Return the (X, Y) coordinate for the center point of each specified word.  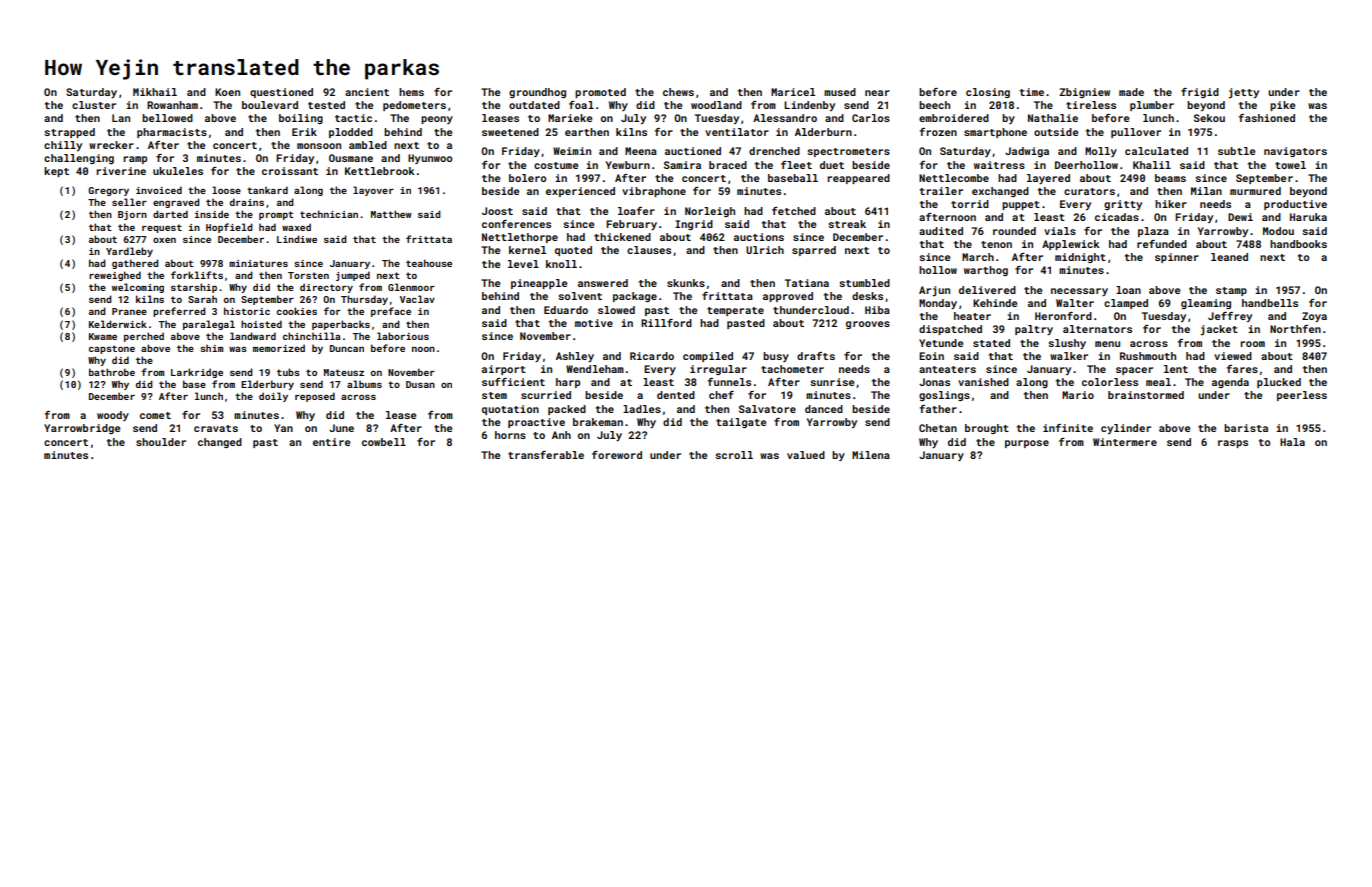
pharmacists (172, 133)
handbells (1270, 303)
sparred (814, 251)
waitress (999, 165)
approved (788, 297)
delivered (987, 290)
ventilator (737, 132)
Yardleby (129, 252)
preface (391, 312)
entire (331, 442)
